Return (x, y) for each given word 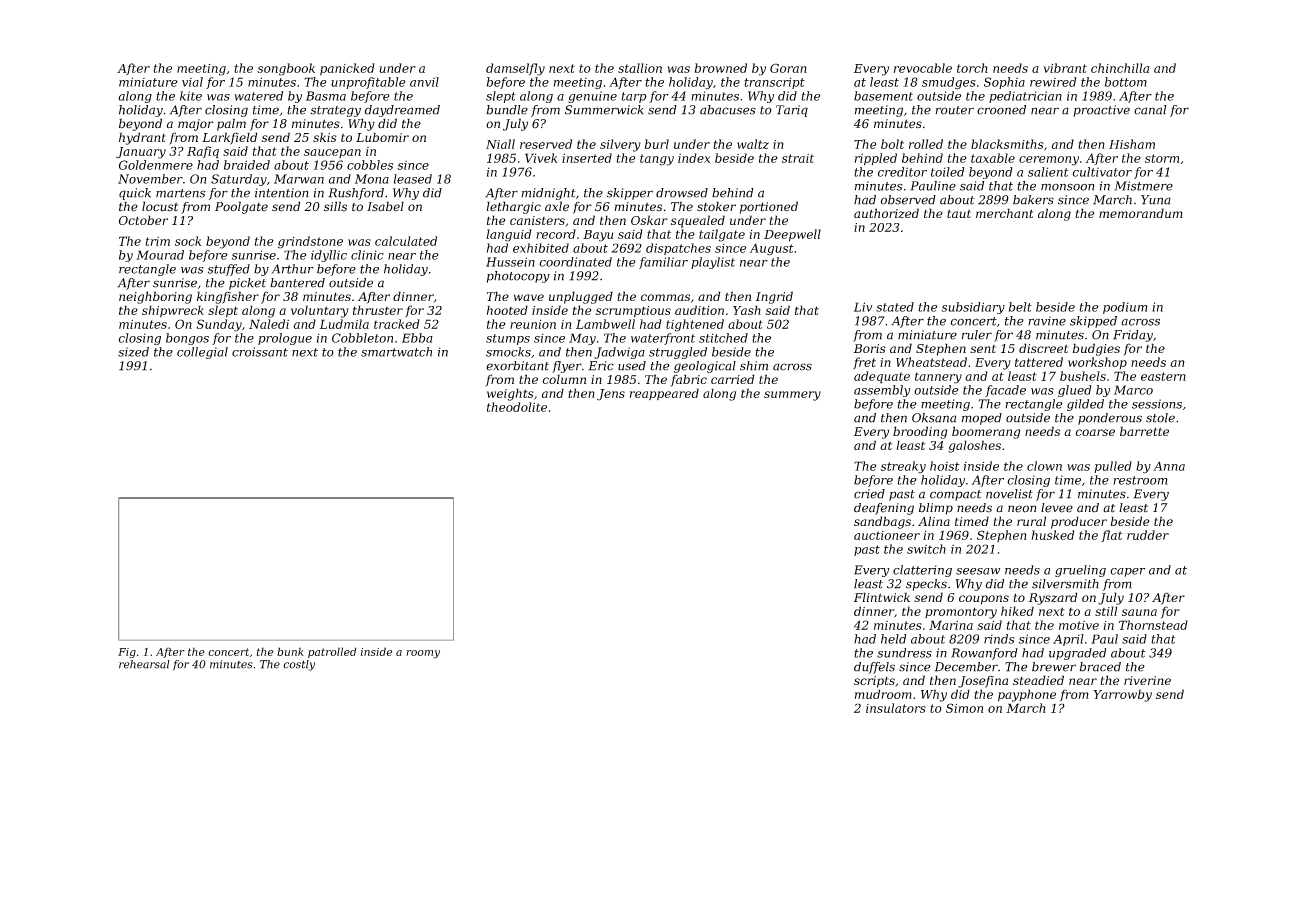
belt (1020, 307)
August (772, 250)
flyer (567, 367)
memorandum (1141, 213)
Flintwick (882, 597)
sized (133, 352)
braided (247, 165)
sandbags (882, 522)
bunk (290, 651)
